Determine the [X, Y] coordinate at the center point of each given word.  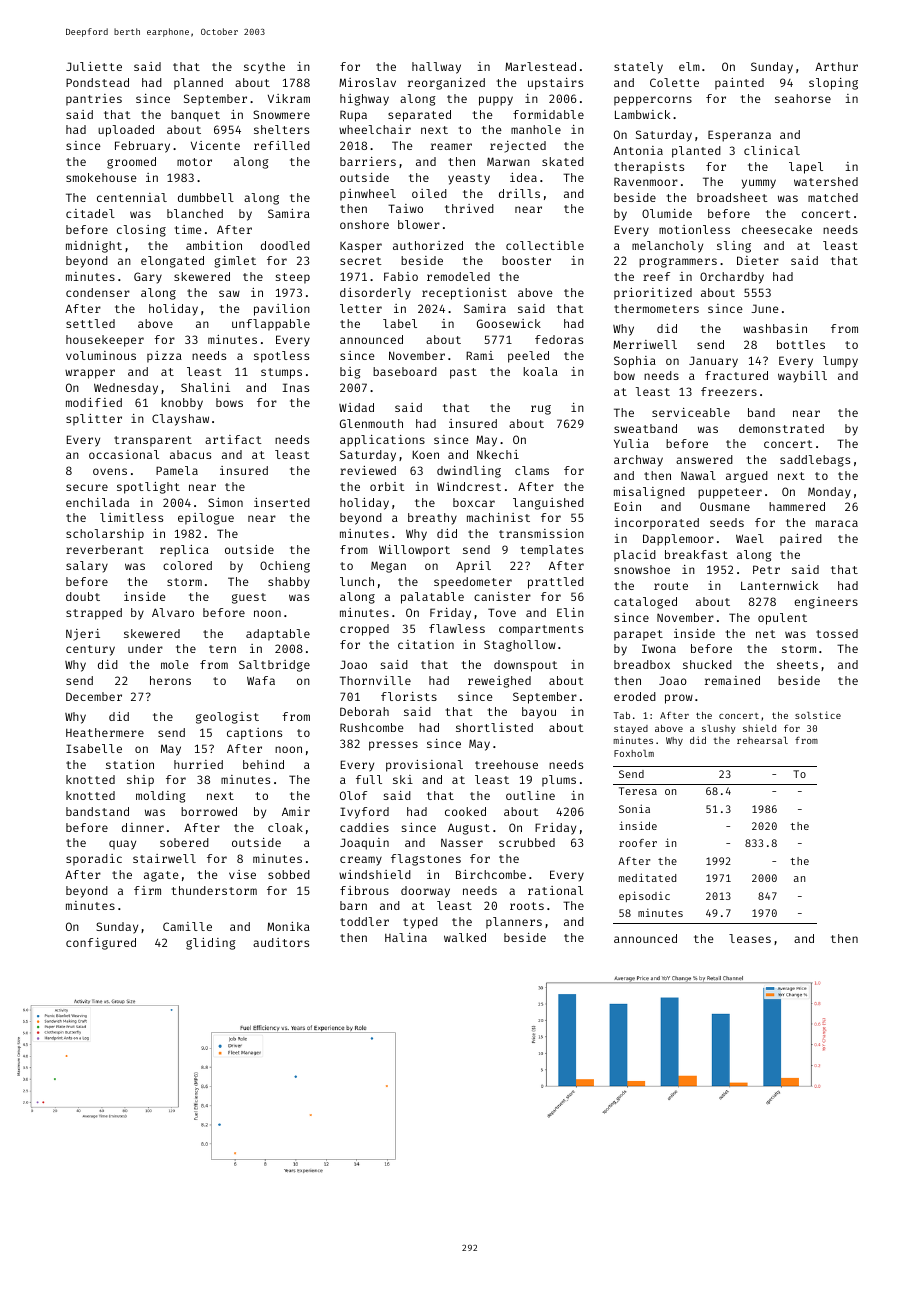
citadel [90, 213]
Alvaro [173, 612]
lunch [357, 581]
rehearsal [762, 740]
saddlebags [815, 461]
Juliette [94, 66]
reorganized [446, 84]
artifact [233, 439]
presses [393, 746]
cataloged [645, 603]
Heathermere [105, 732]
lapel [806, 168]
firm [147, 890]
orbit [387, 486]
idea [523, 177]
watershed [826, 181]
